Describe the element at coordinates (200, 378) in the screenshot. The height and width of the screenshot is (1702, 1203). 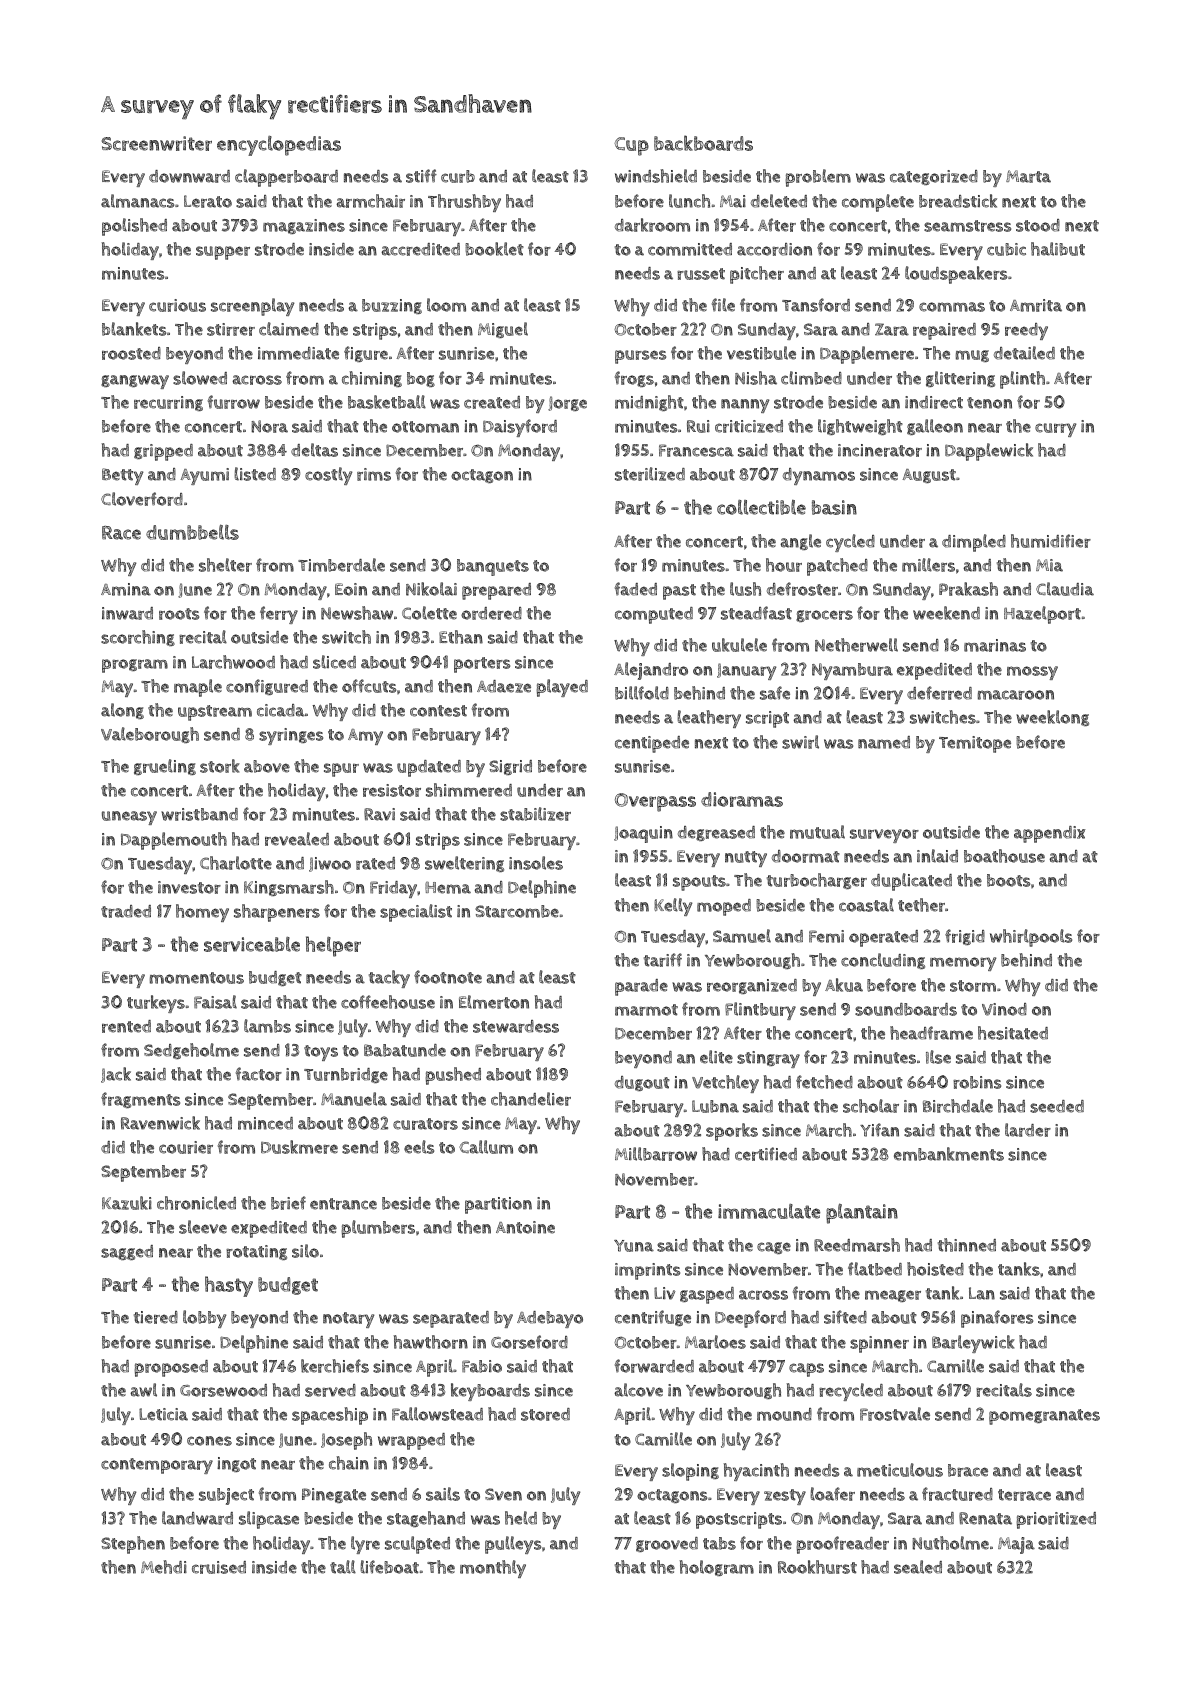
I see `slowed` at that location.
